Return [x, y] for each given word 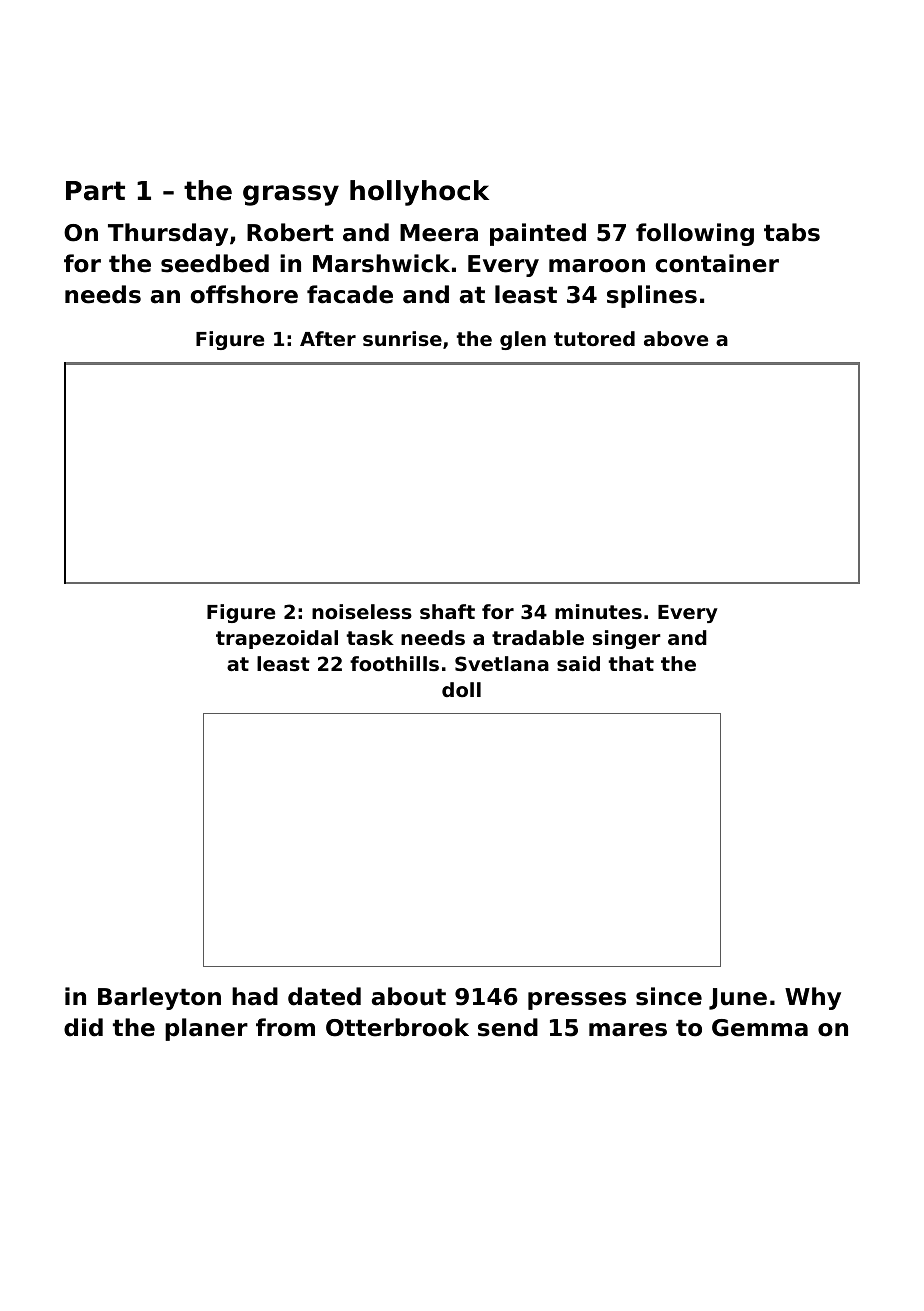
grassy [291, 195]
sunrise [402, 339]
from [285, 1027]
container [717, 263]
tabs [792, 232]
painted [538, 234]
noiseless [362, 612]
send [508, 1027]
